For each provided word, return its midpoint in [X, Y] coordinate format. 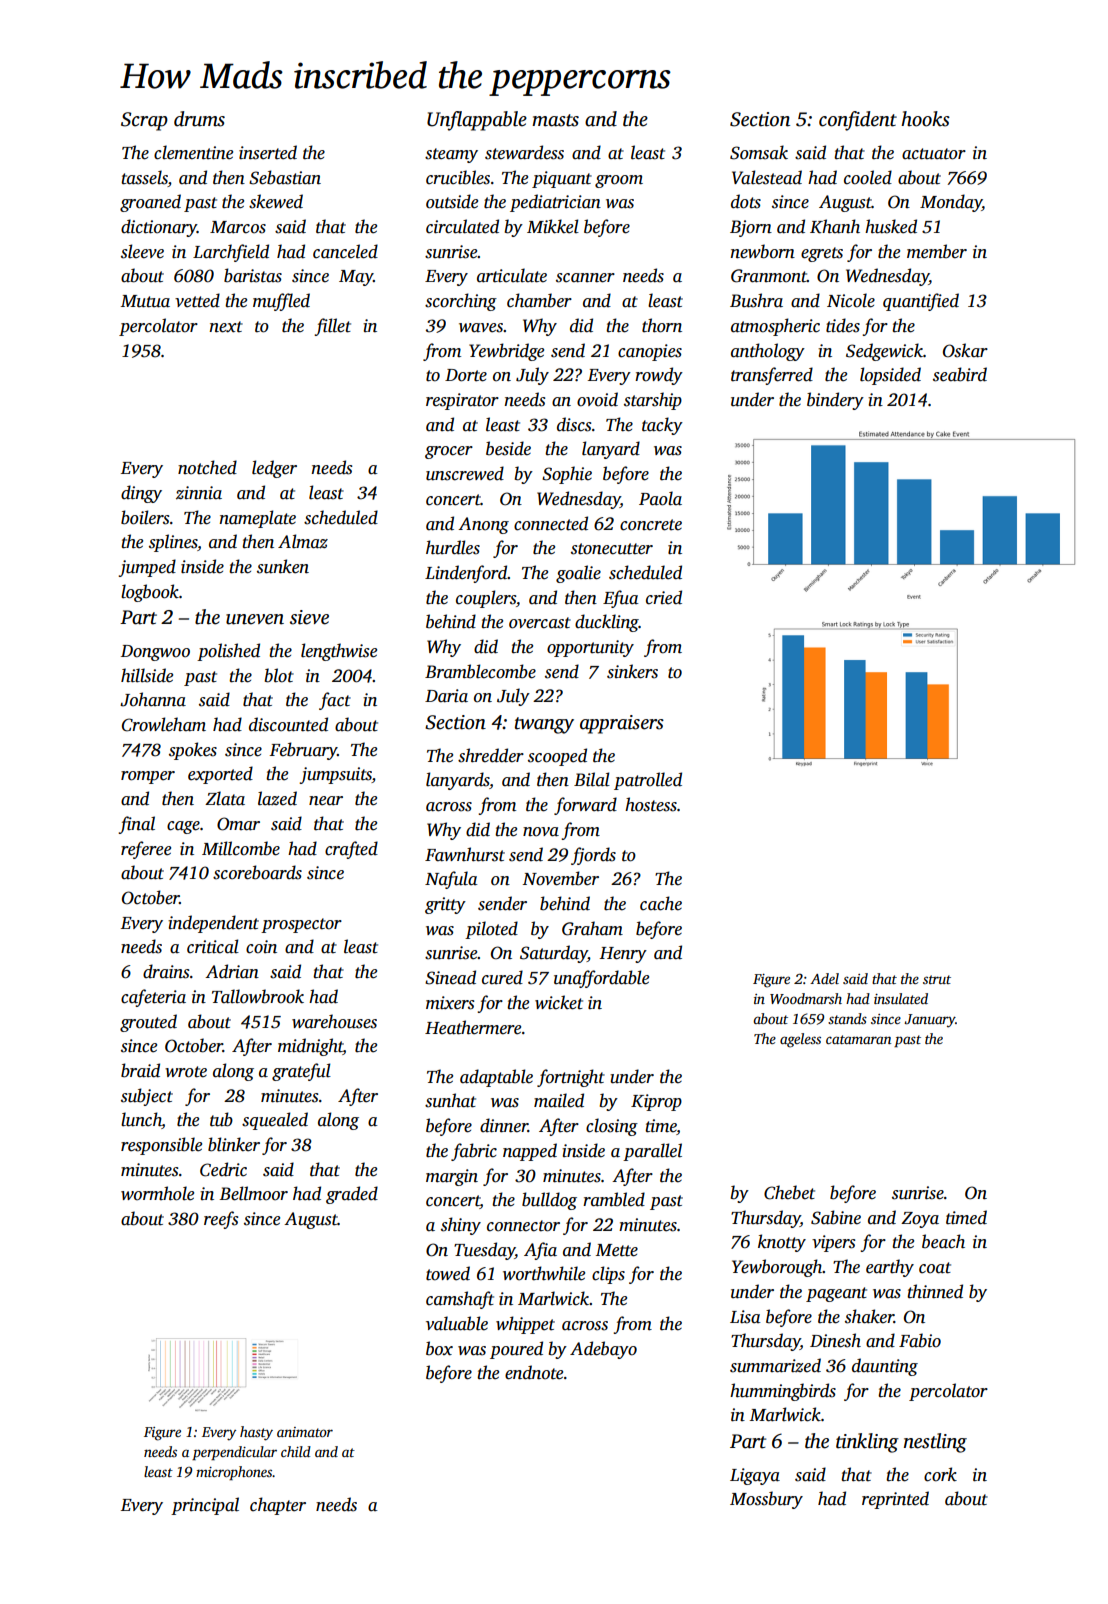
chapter [278, 1506]
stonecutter [612, 549]
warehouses [334, 1021]
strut [937, 979]
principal [205, 1506]
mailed [559, 1100]
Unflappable [477, 121]
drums [199, 119]
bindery [835, 401]
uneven [255, 619]
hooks [925, 119]
